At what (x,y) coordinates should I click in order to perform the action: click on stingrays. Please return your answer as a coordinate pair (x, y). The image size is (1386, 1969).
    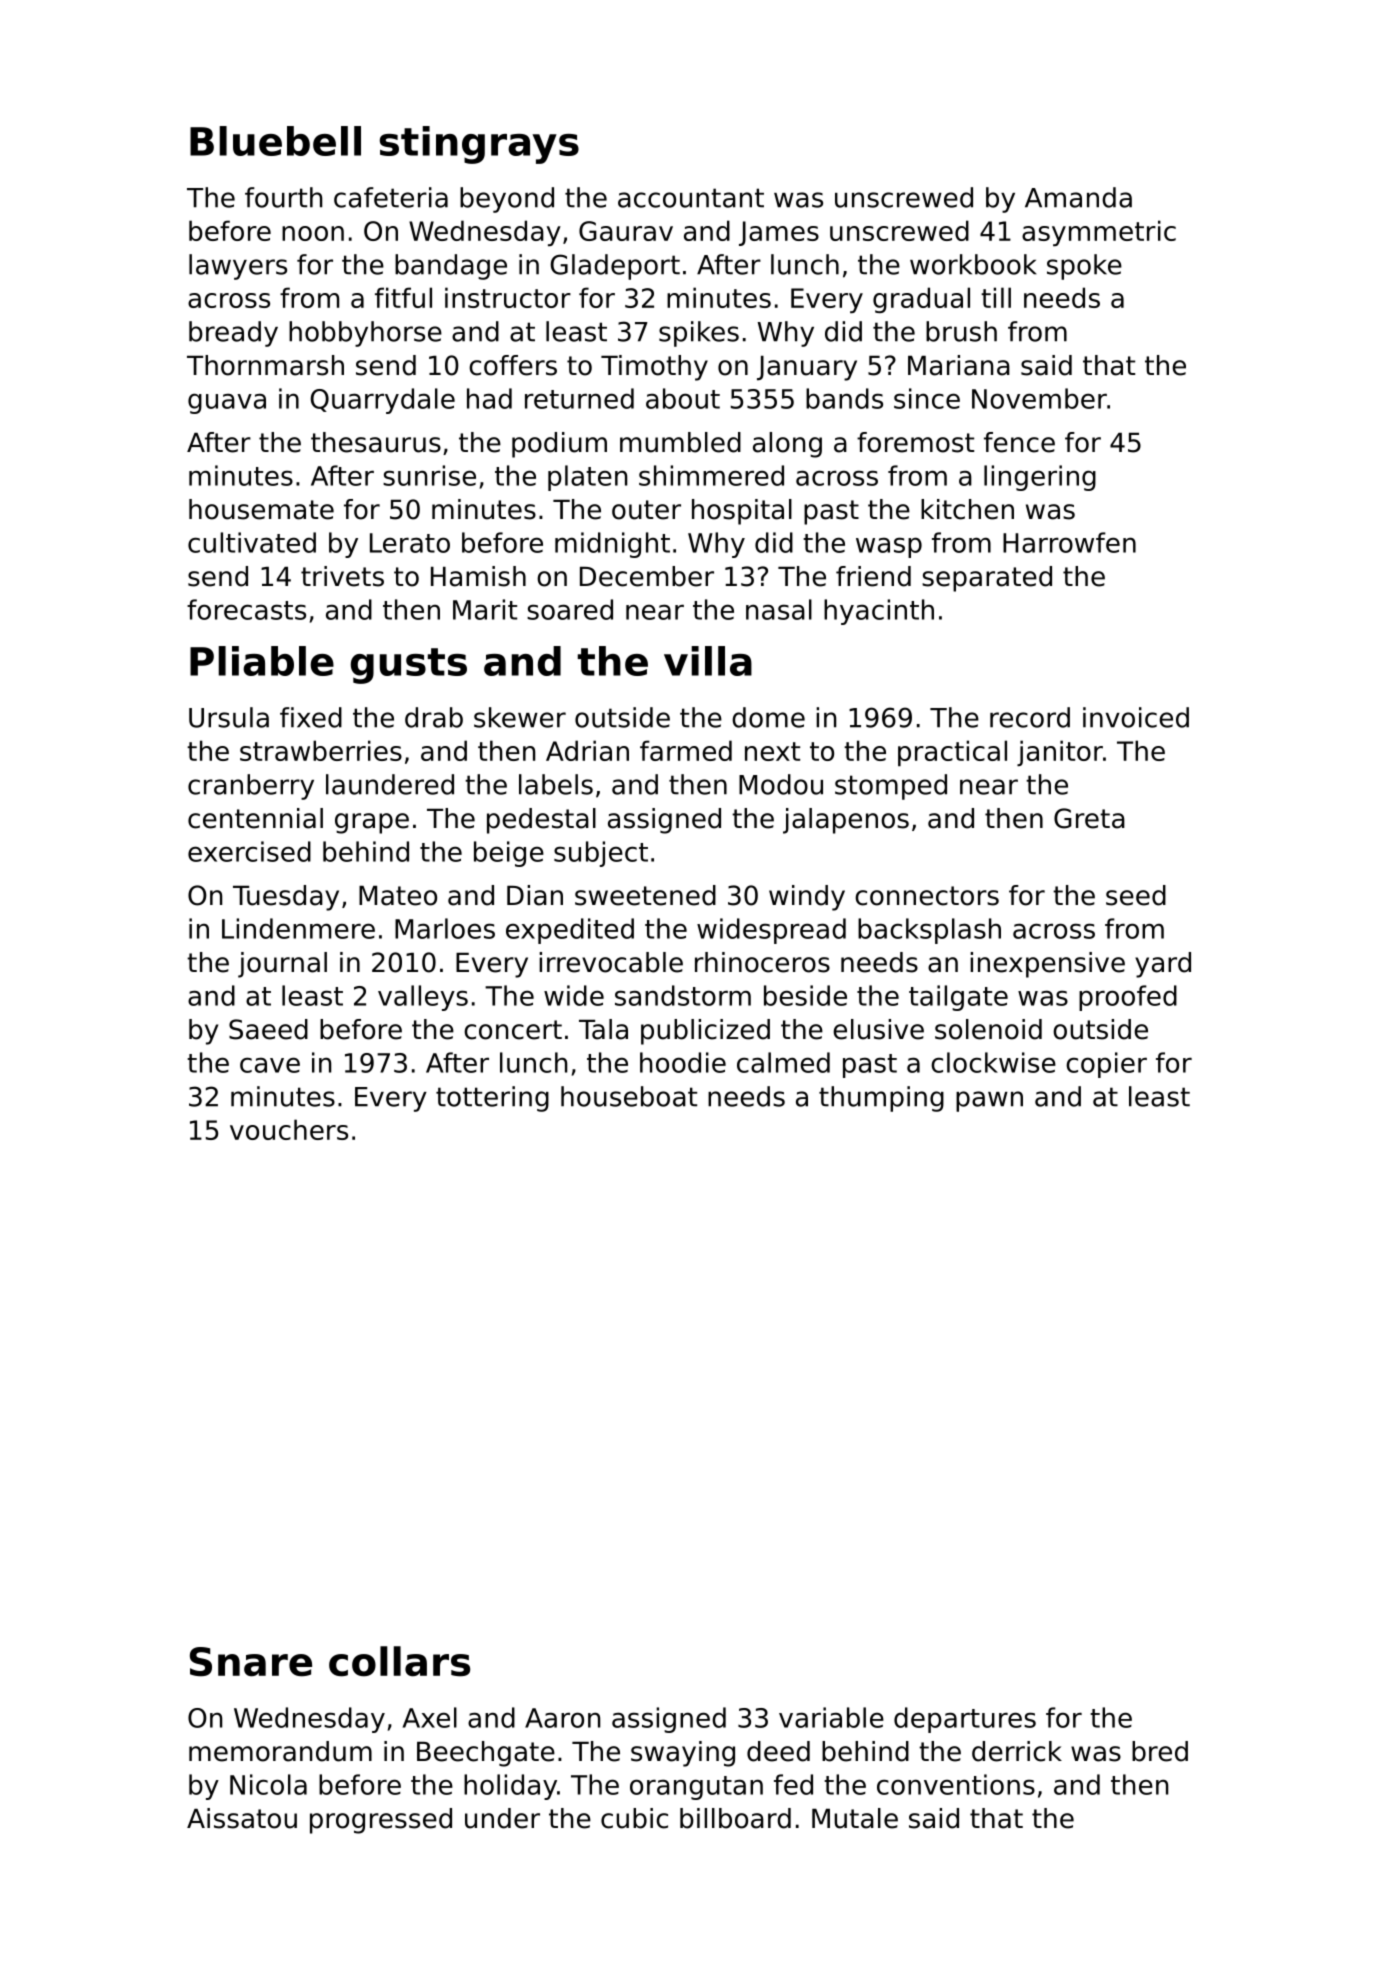
    Looking at the image, I should click on (479, 145).
